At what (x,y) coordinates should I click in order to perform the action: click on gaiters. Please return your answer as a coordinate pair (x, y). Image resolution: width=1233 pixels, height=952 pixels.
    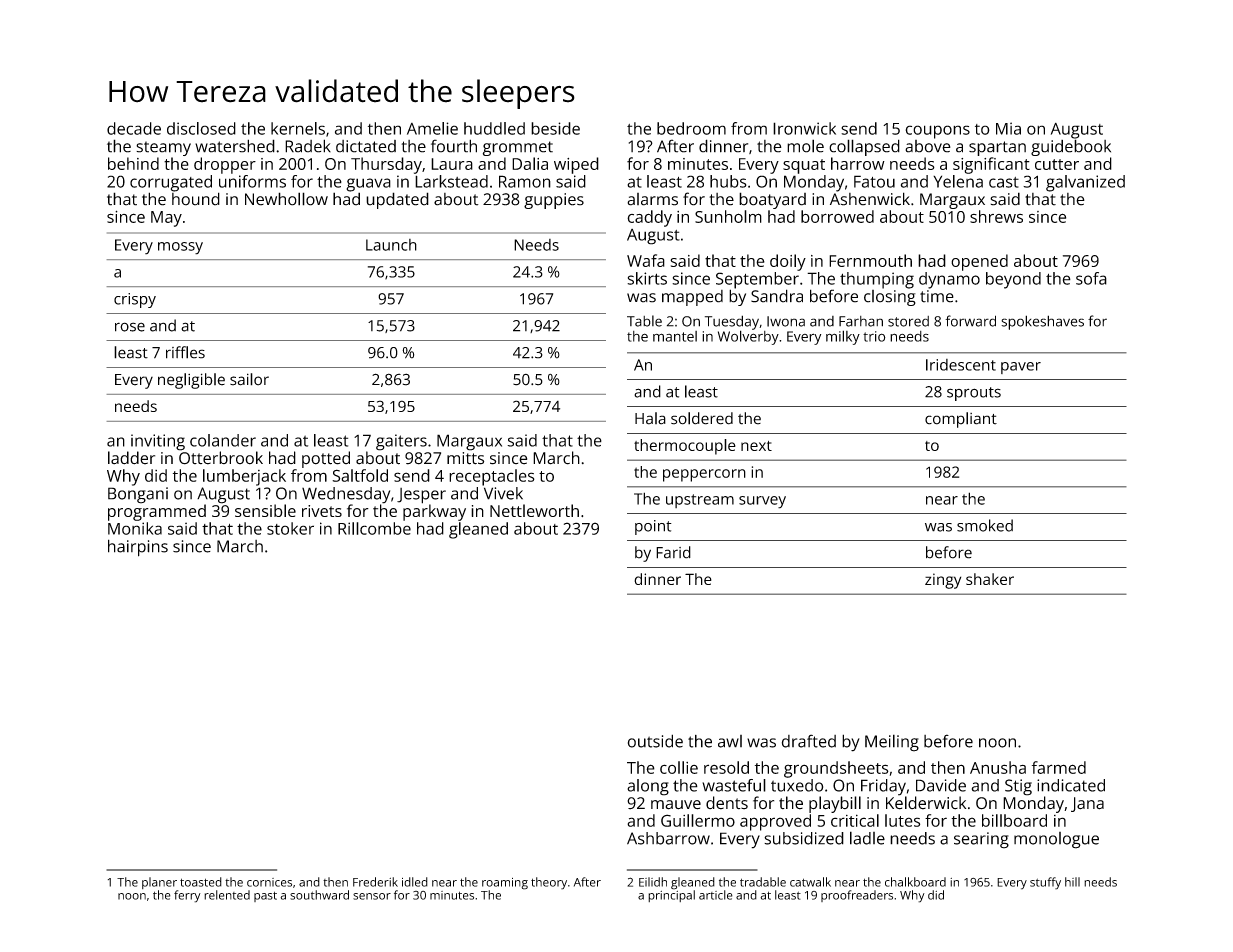
    Looking at the image, I should click on (401, 442).
